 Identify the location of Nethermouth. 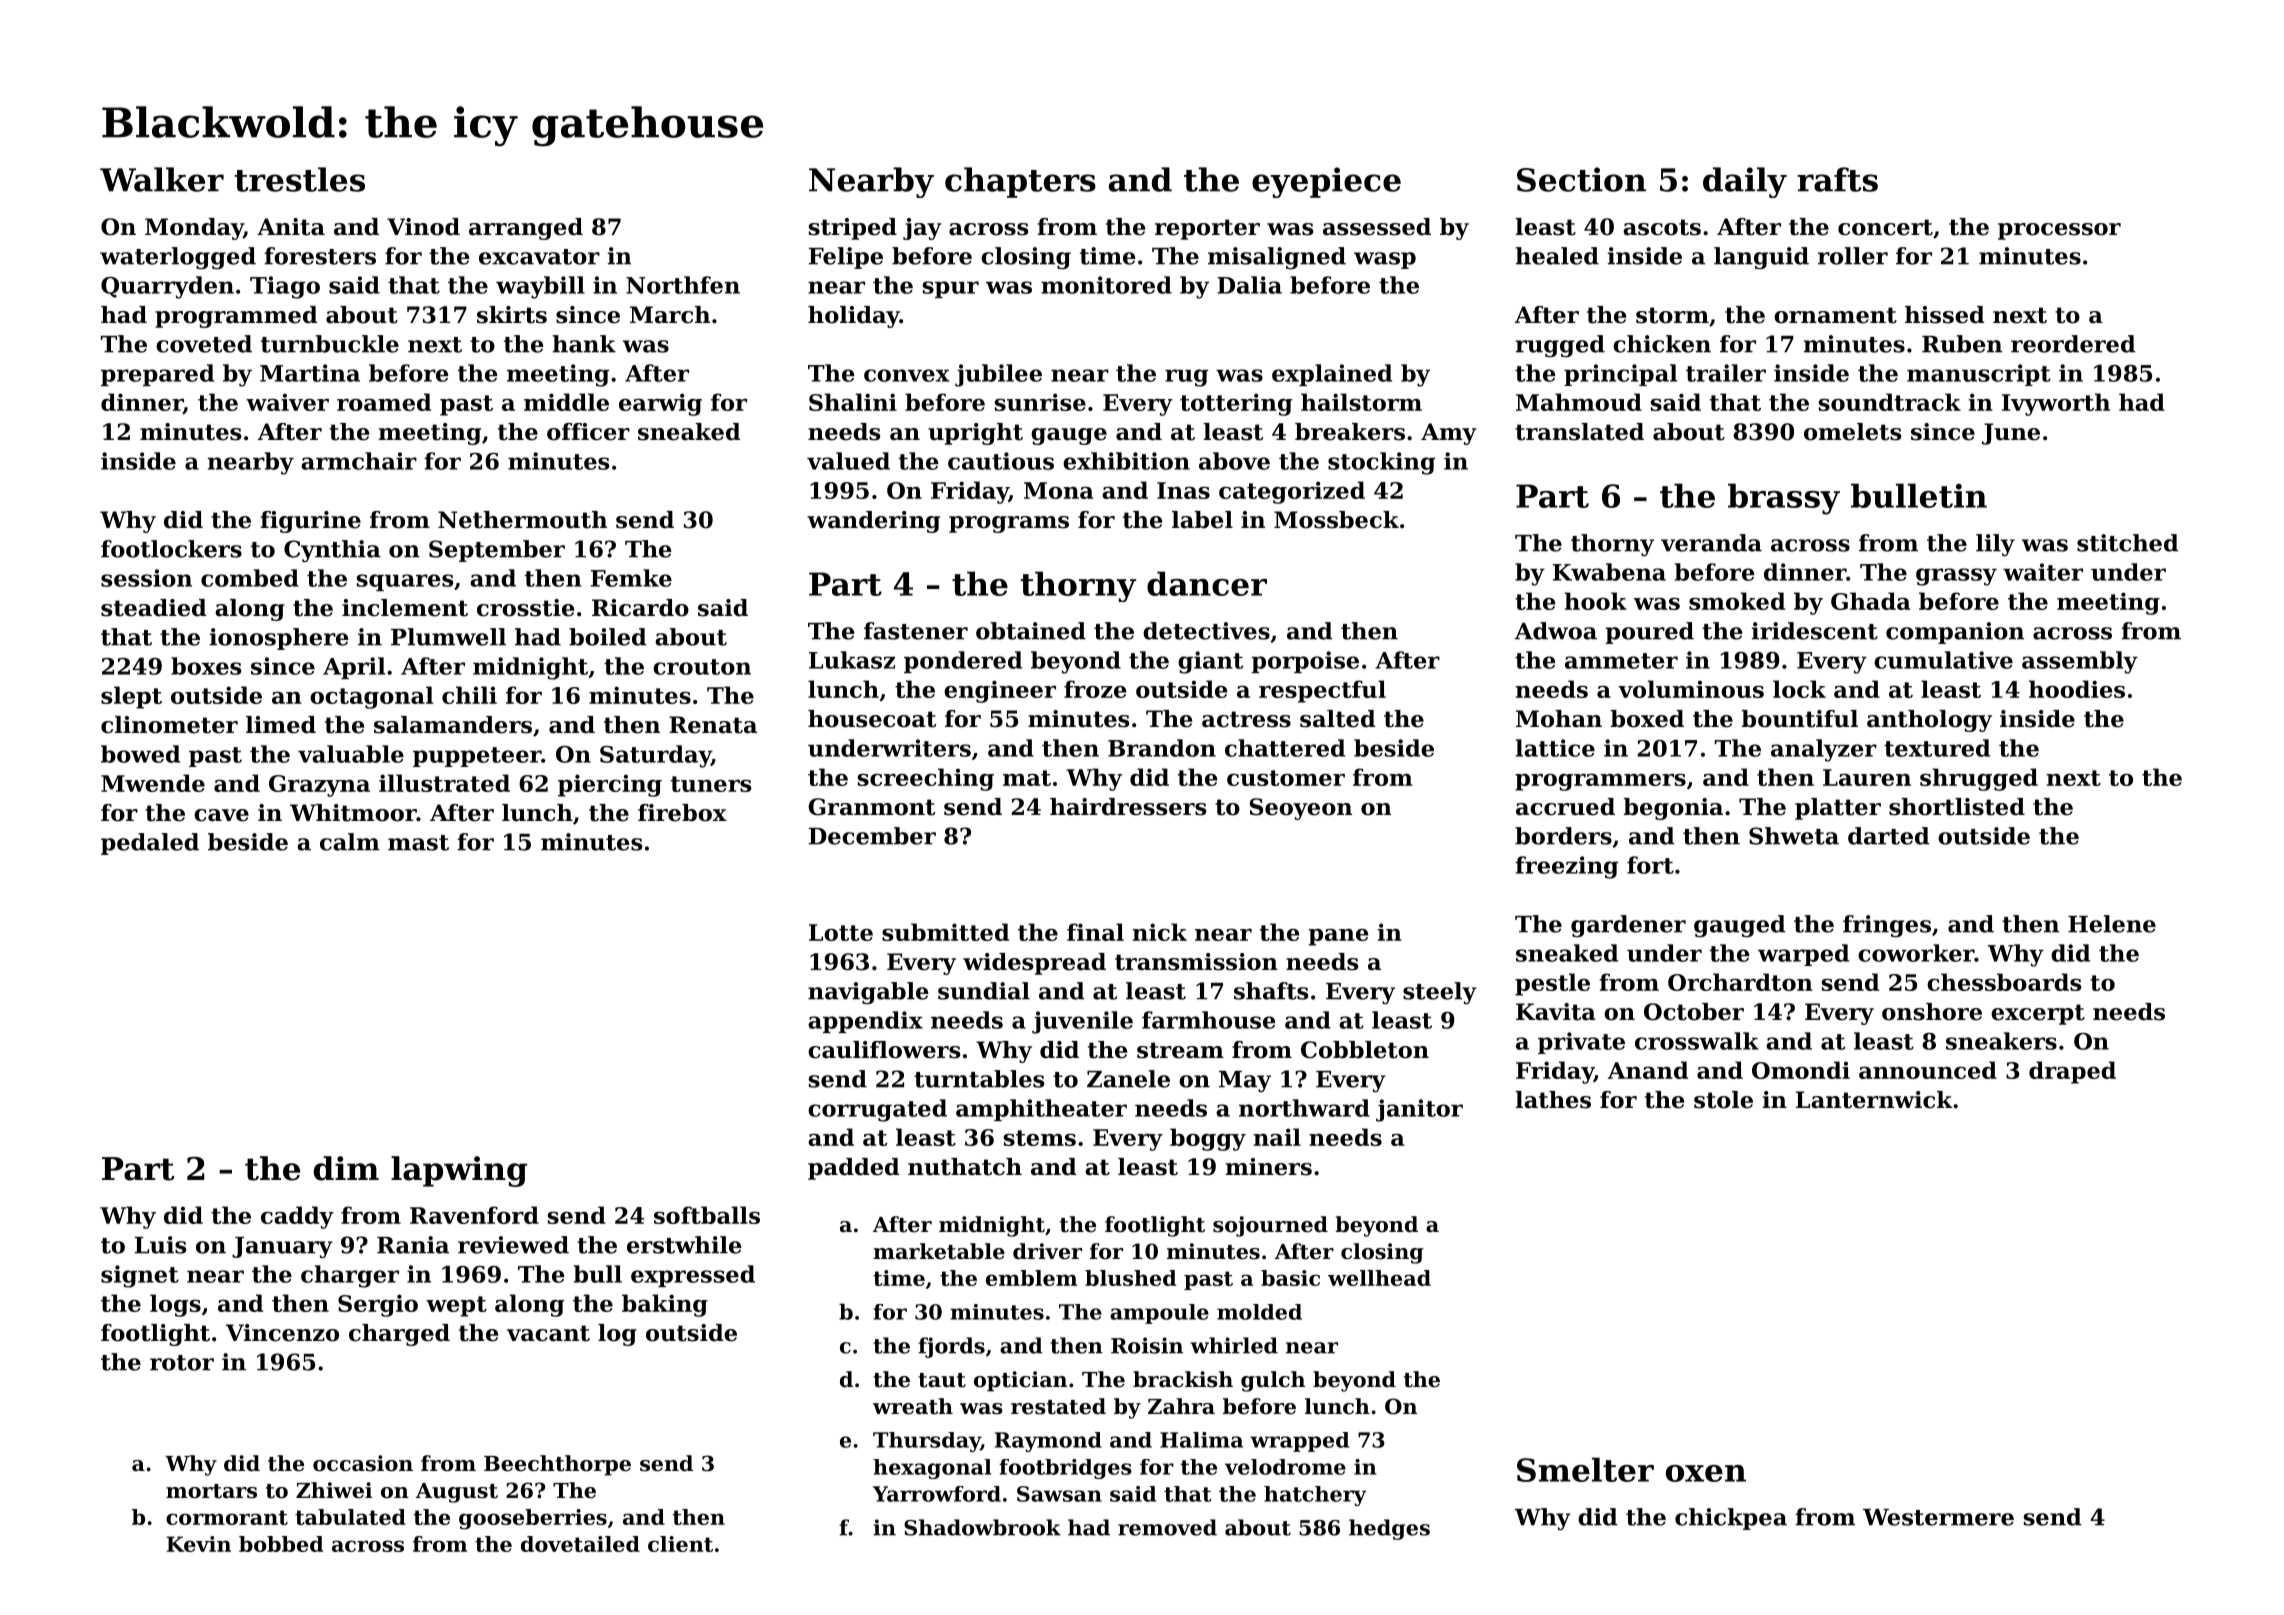
(522, 520).
